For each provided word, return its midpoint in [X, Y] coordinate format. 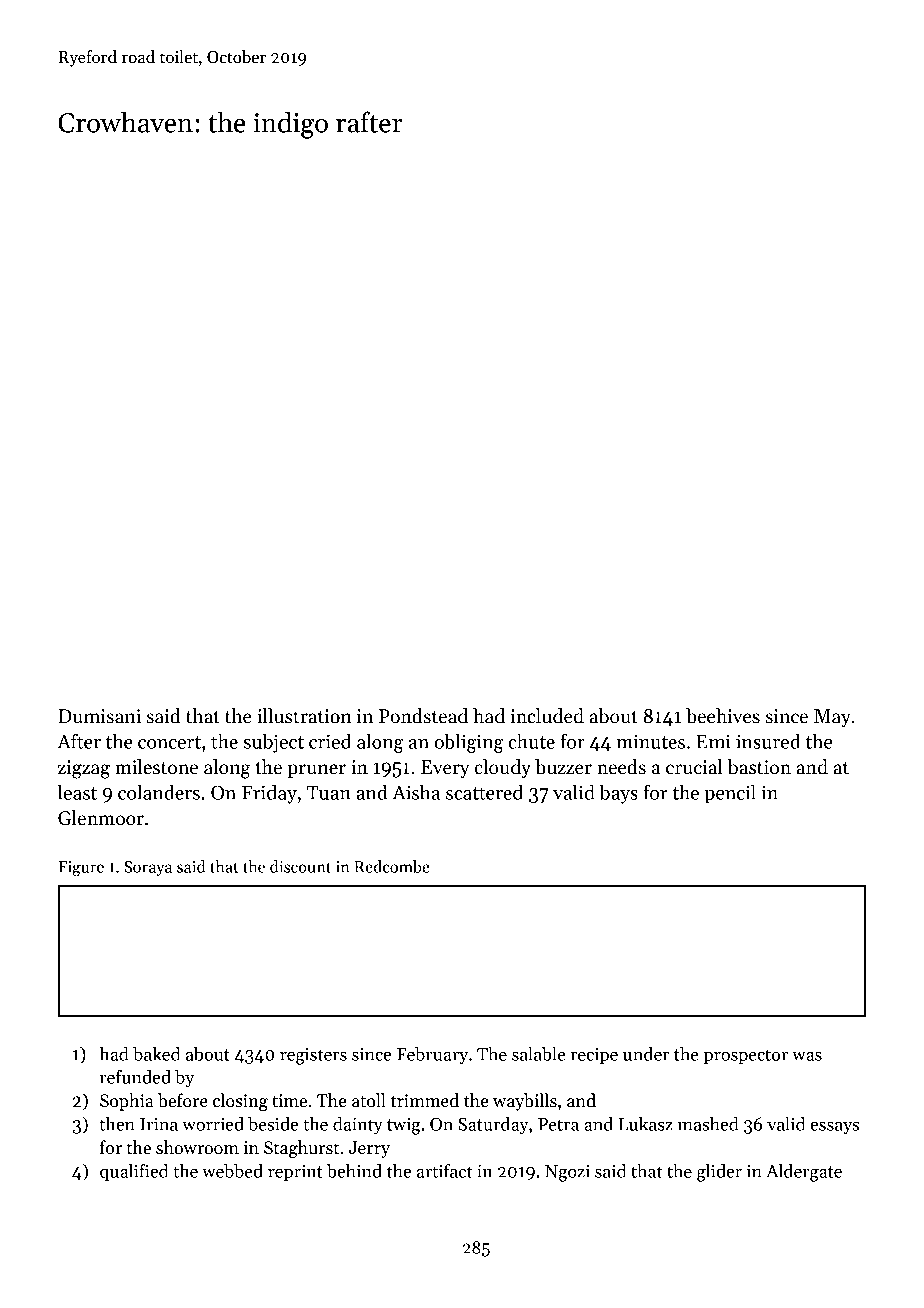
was [807, 1056]
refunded [135, 1077]
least [77, 792]
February [432, 1055]
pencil [730, 794]
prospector [745, 1056]
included [547, 716]
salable [539, 1054]
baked [156, 1054]
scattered [484, 792]
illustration [304, 716]
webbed [232, 1171]
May [832, 718]
